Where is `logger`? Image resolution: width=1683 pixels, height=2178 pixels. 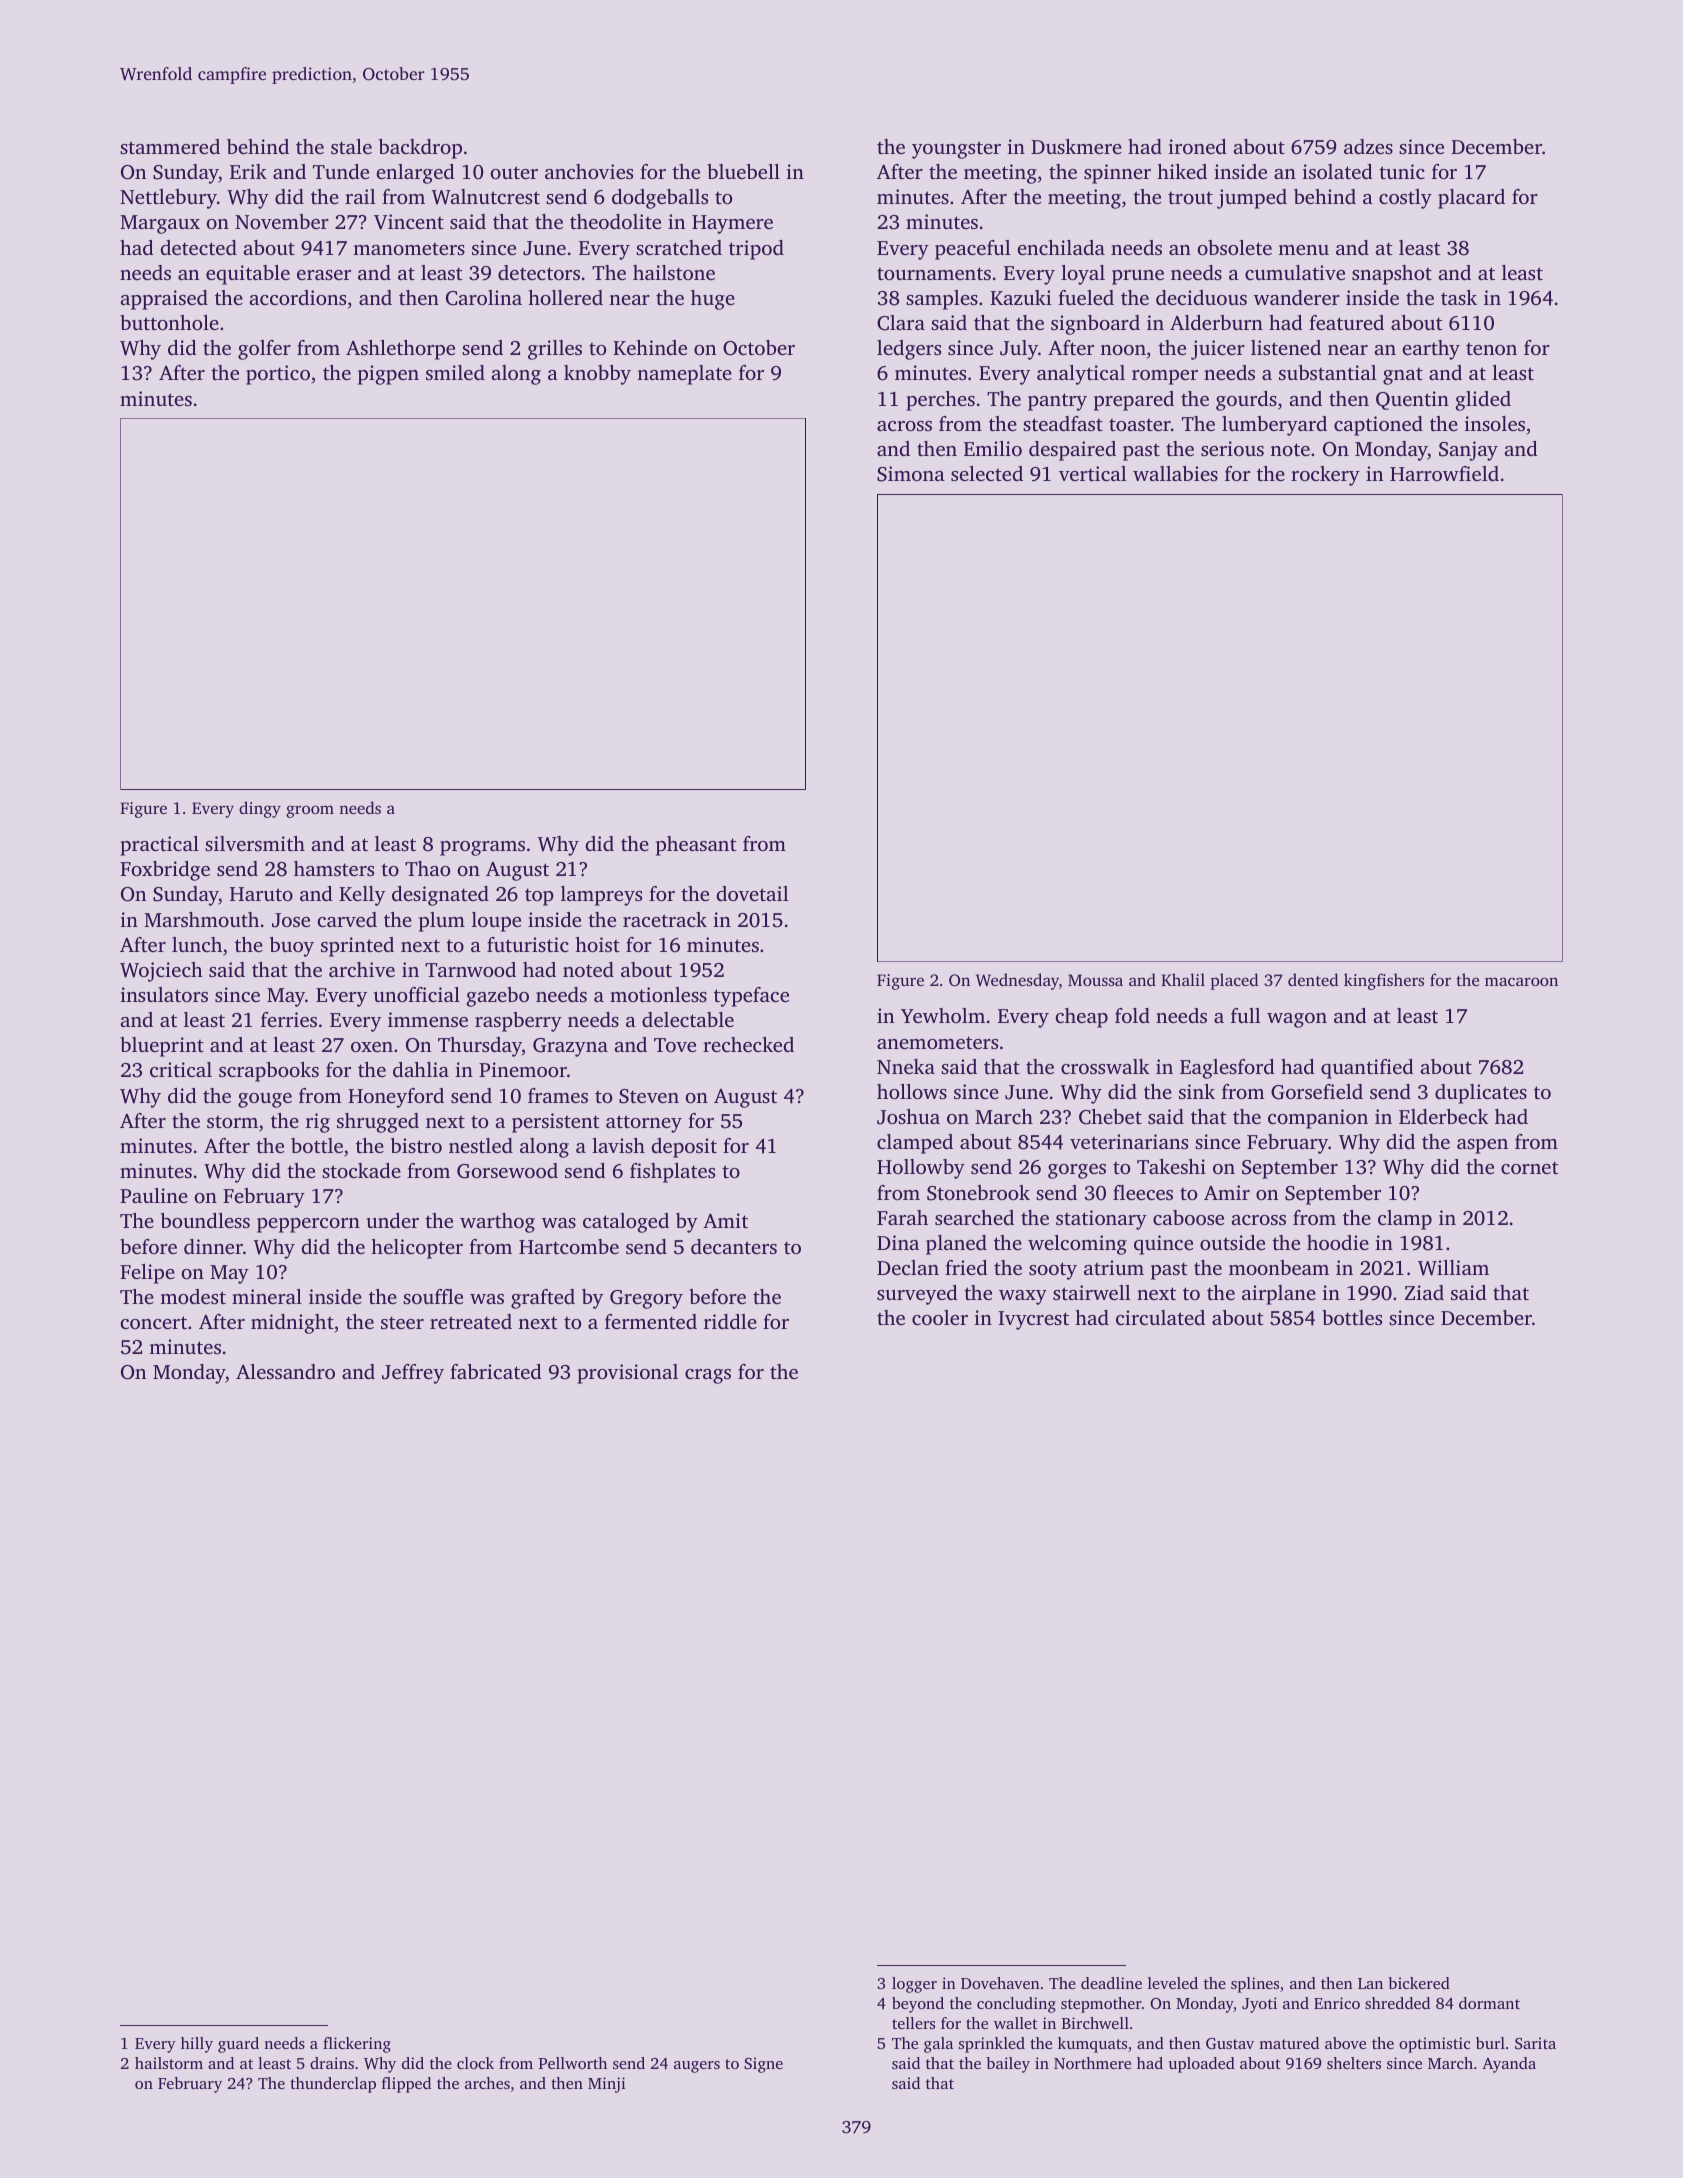
logger is located at coordinates (914, 1985).
